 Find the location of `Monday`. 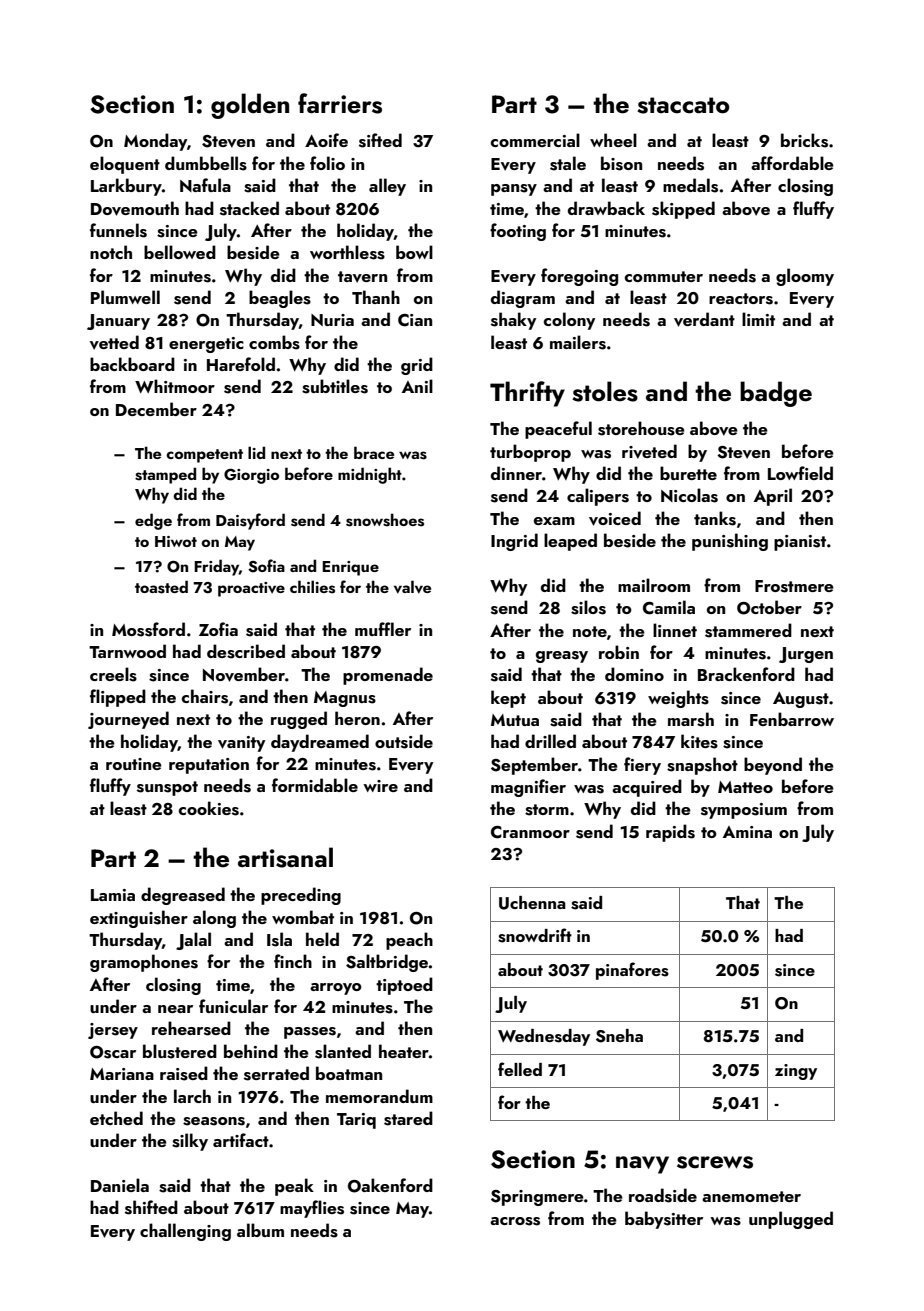

Monday is located at coordinates (155, 142).
